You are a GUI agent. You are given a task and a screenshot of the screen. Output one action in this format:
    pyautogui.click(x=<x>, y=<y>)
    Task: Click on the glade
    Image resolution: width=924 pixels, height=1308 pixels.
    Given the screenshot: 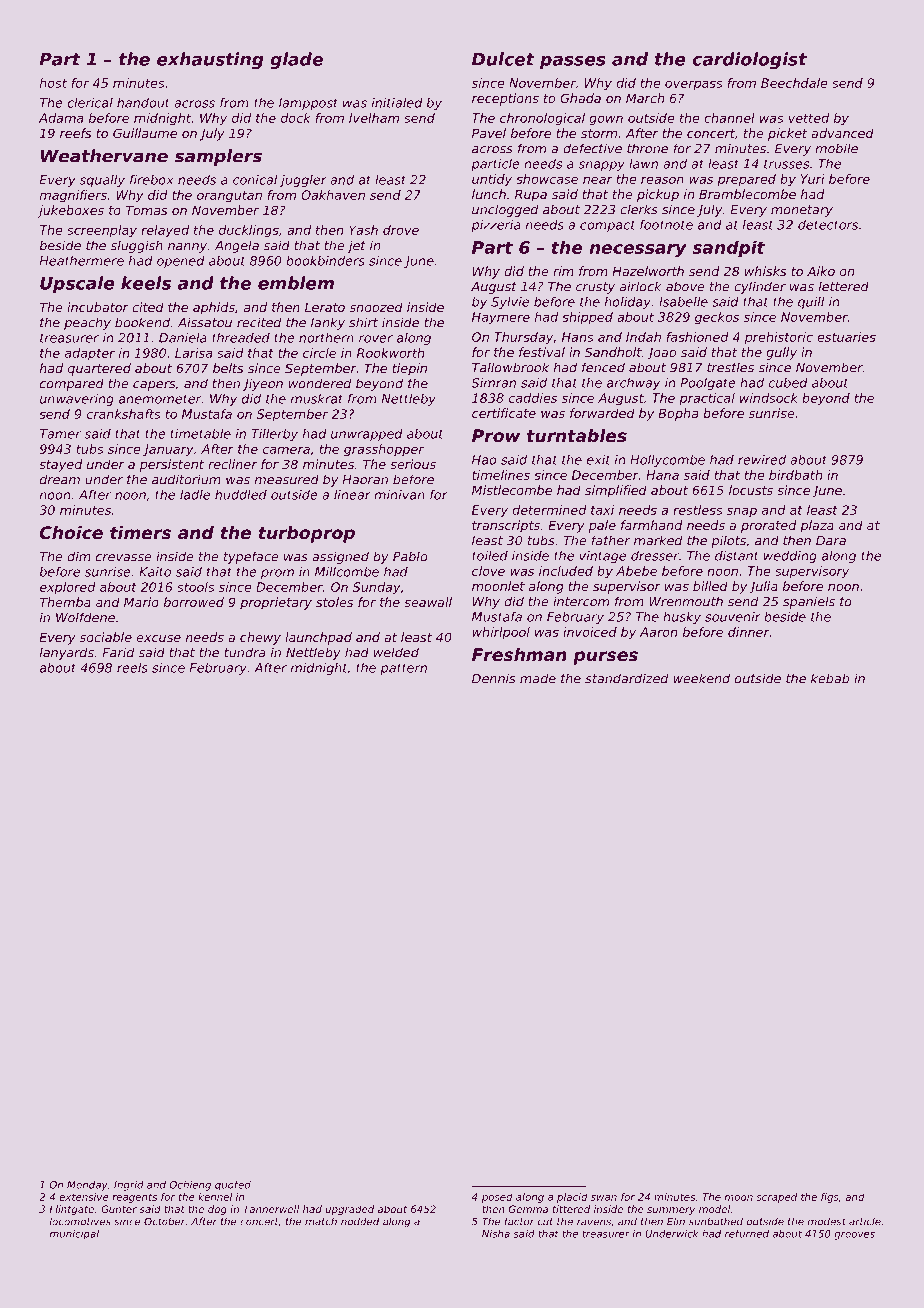 What is the action you would take?
    pyautogui.click(x=296, y=60)
